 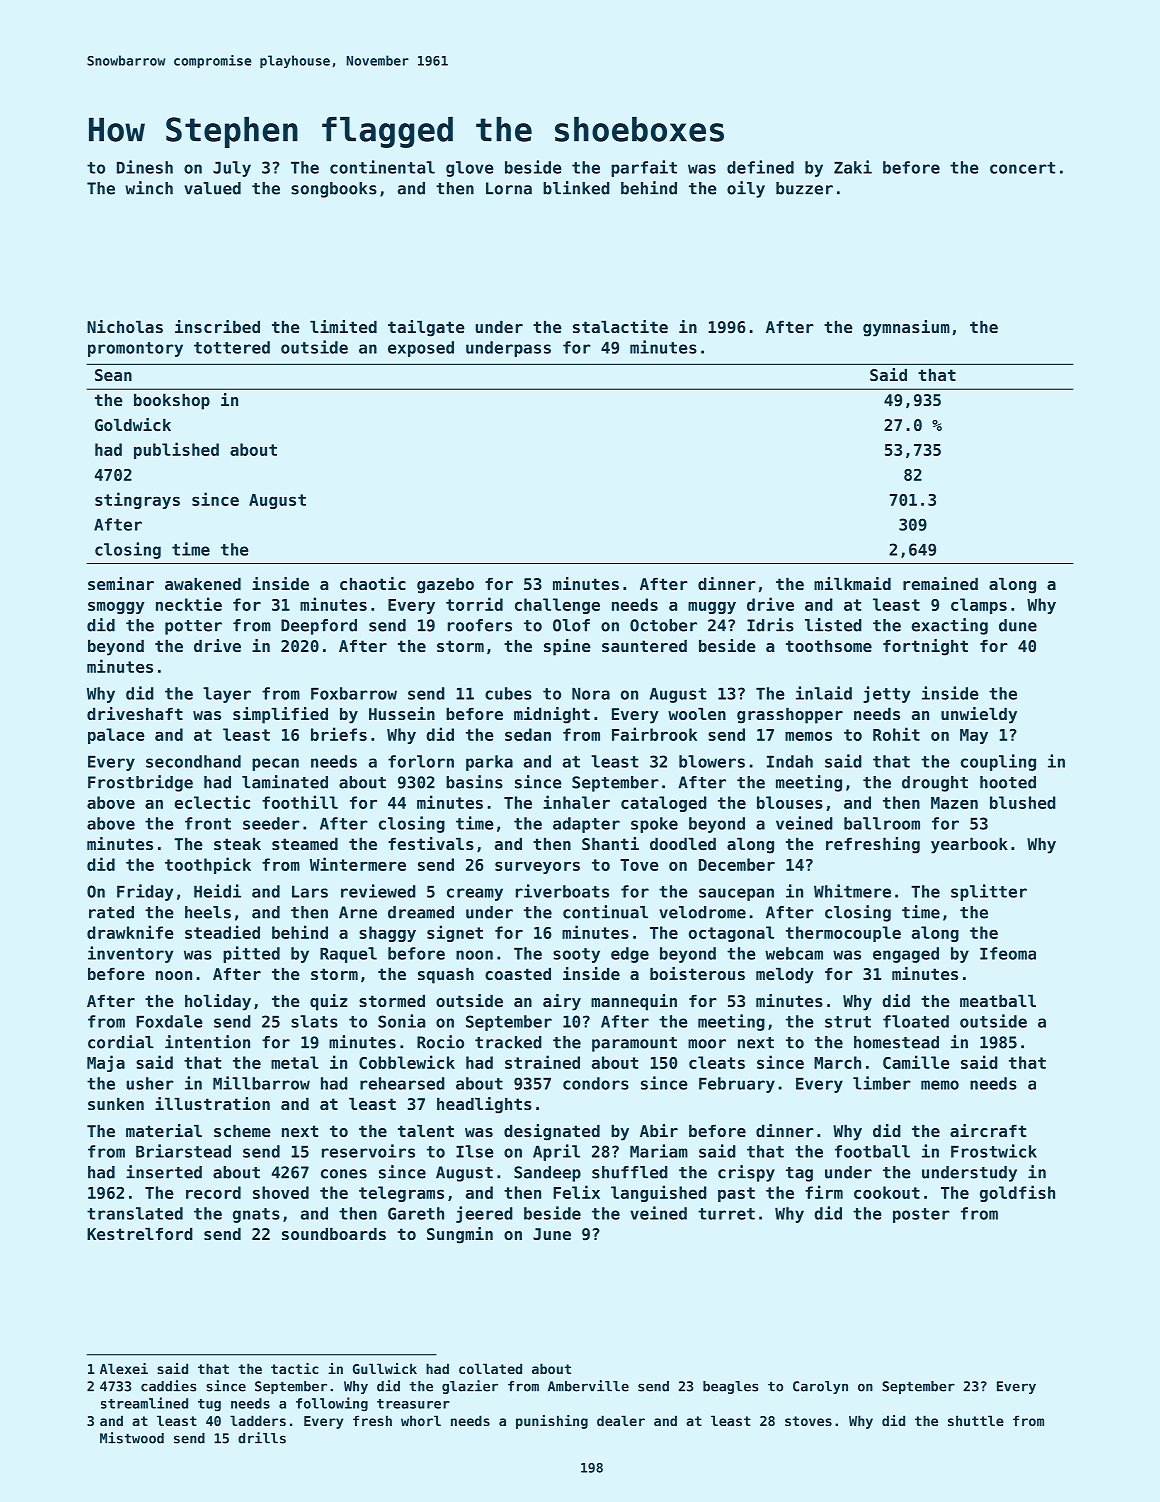 I want to click on drills, so click(x=262, y=1438).
